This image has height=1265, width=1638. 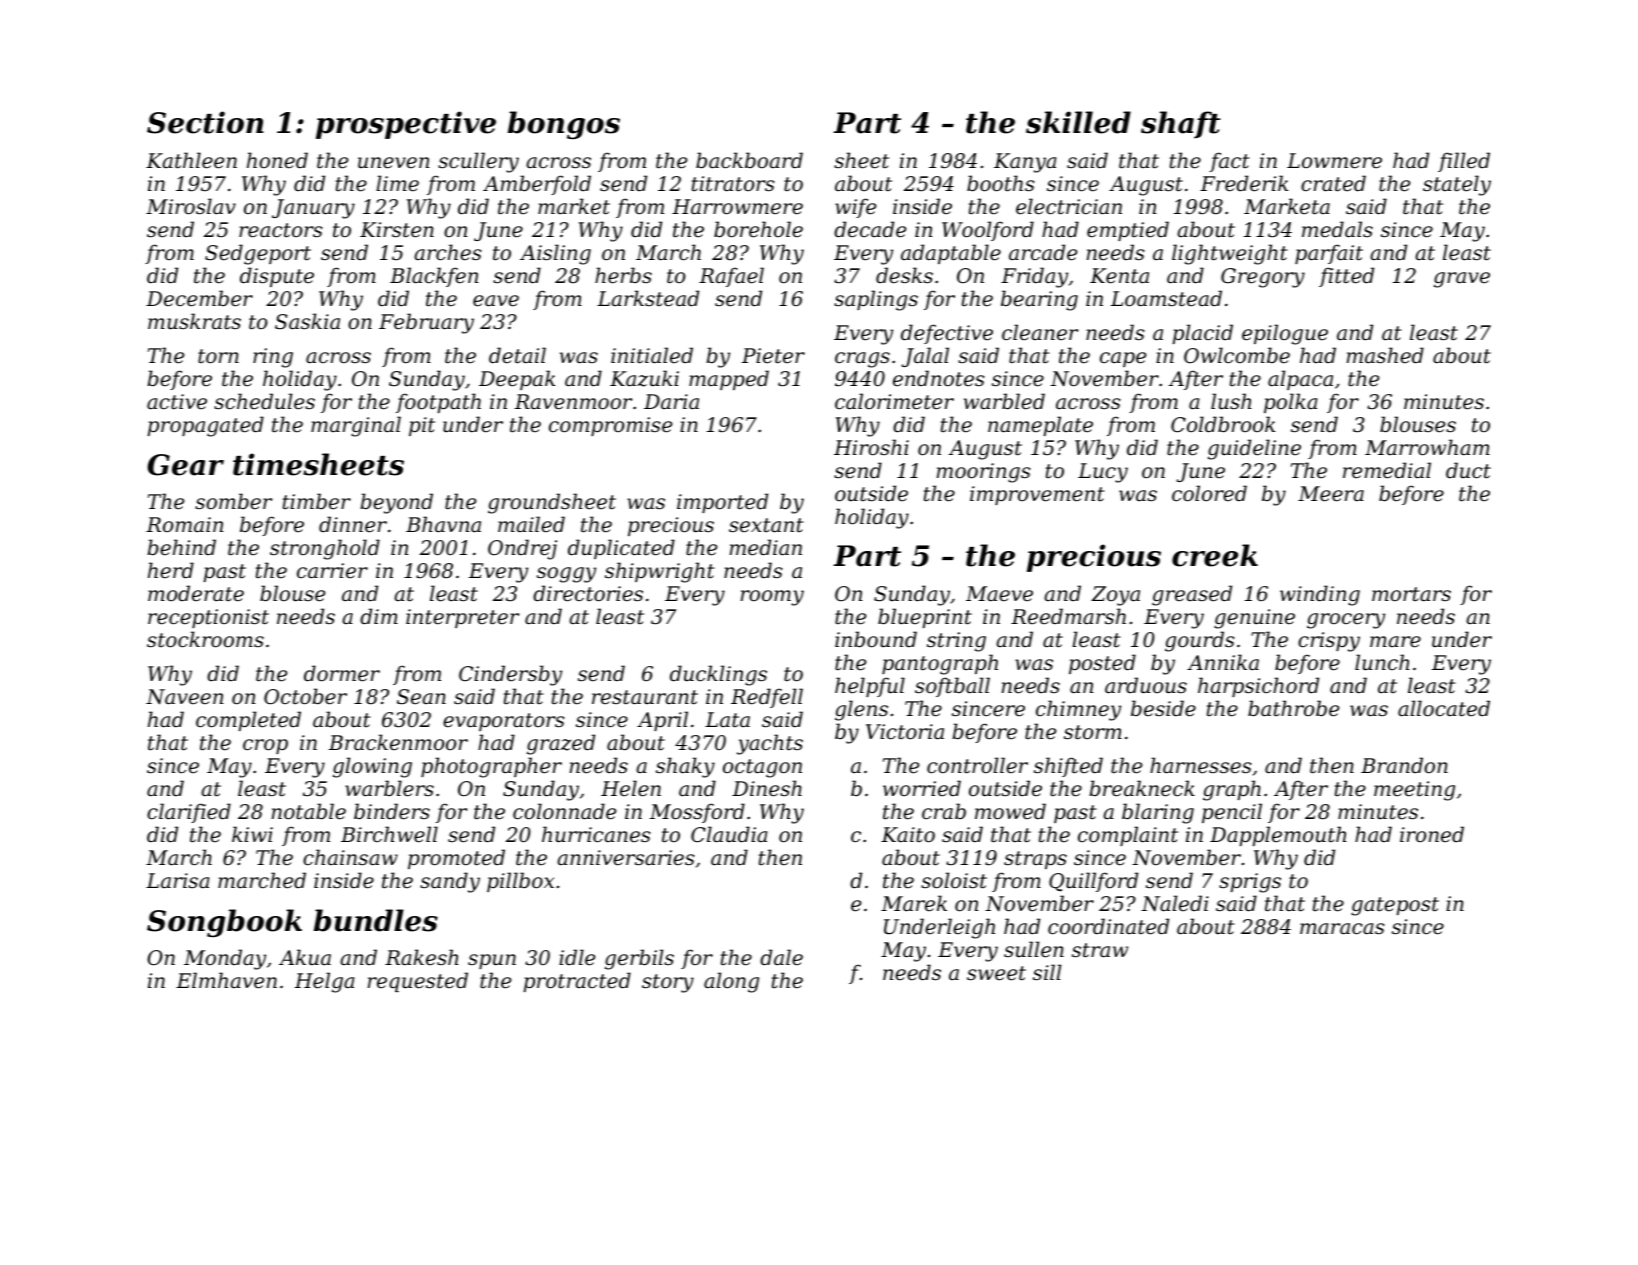 What do you see at coordinates (871, 447) in the image?
I see `Hiroshi` at bounding box center [871, 447].
